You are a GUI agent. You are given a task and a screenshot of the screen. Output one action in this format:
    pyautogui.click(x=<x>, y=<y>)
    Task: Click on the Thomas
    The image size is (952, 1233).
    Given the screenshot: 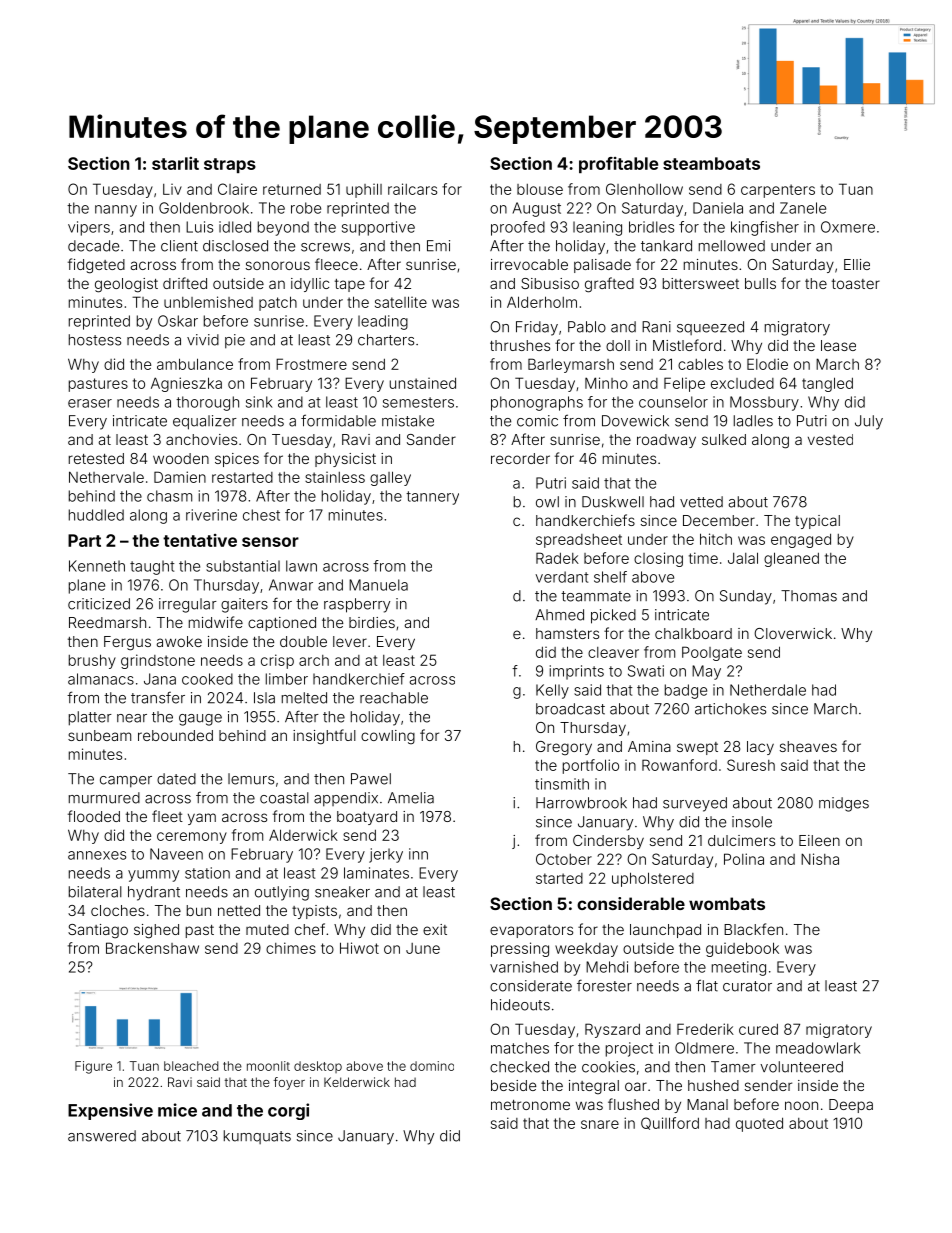 What is the action you would take?
    pyautogui.click(x=809, y=596)
